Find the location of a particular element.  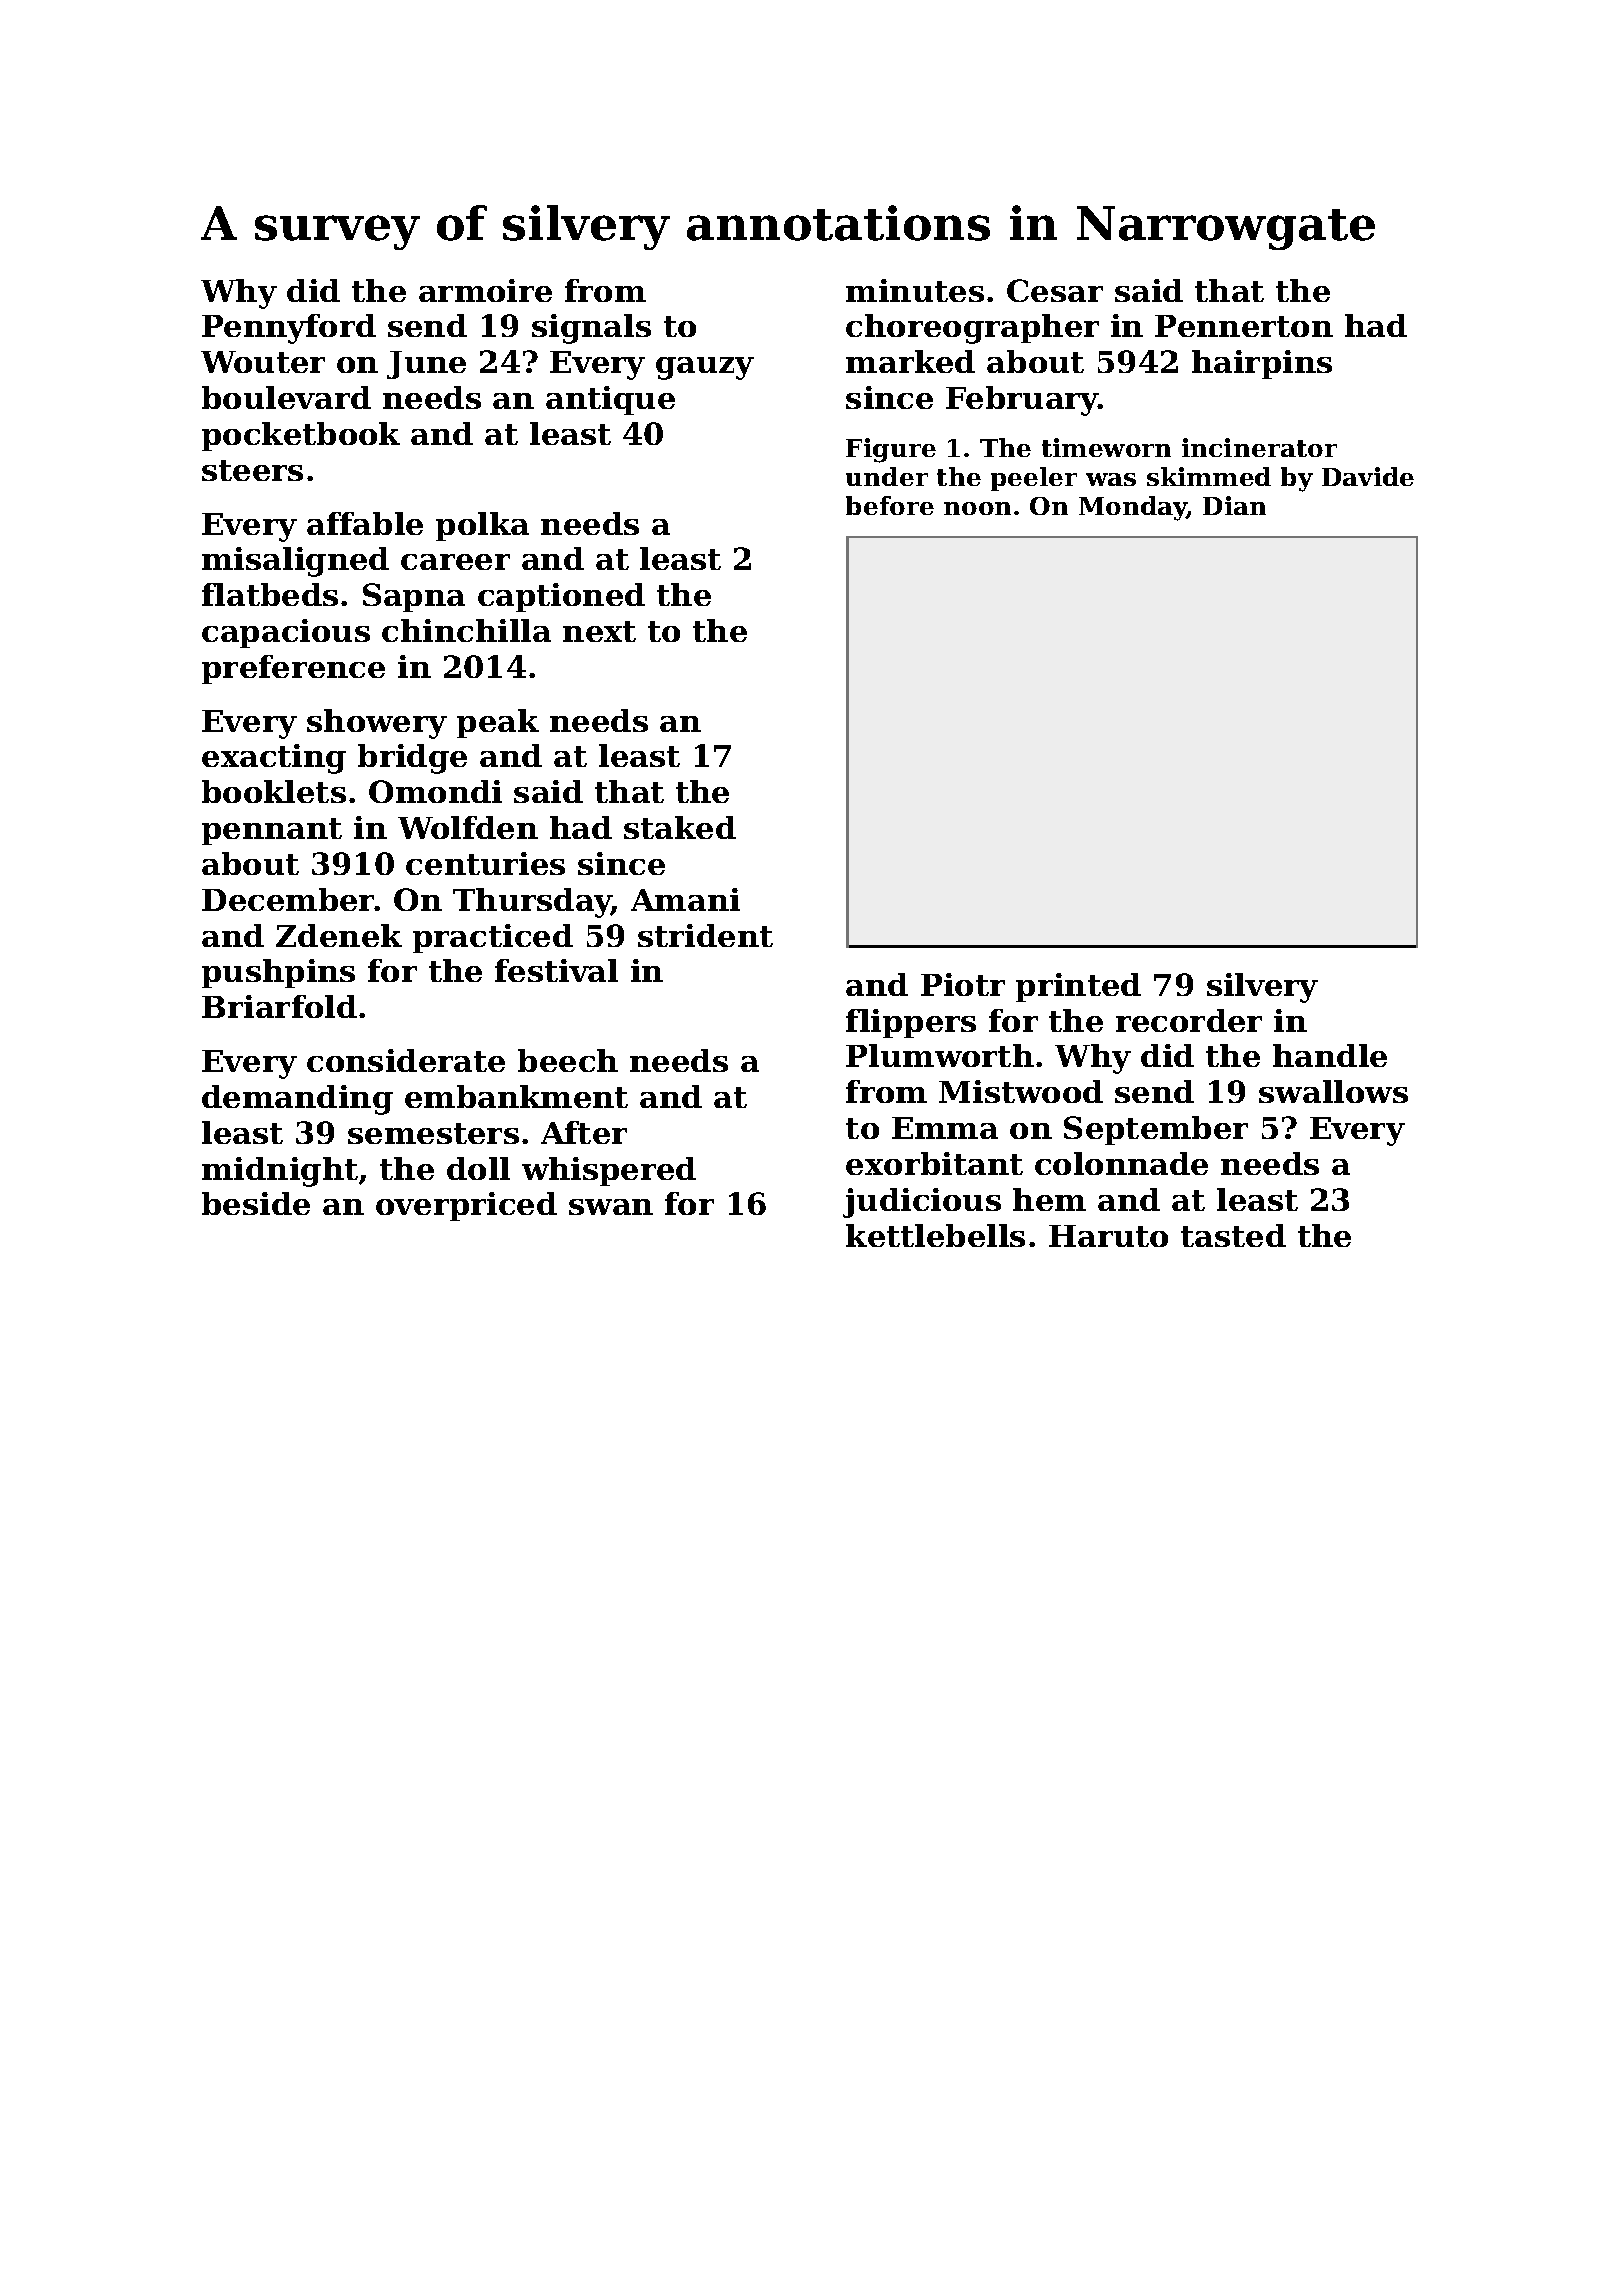

next is located at coordinates (599, 631).
